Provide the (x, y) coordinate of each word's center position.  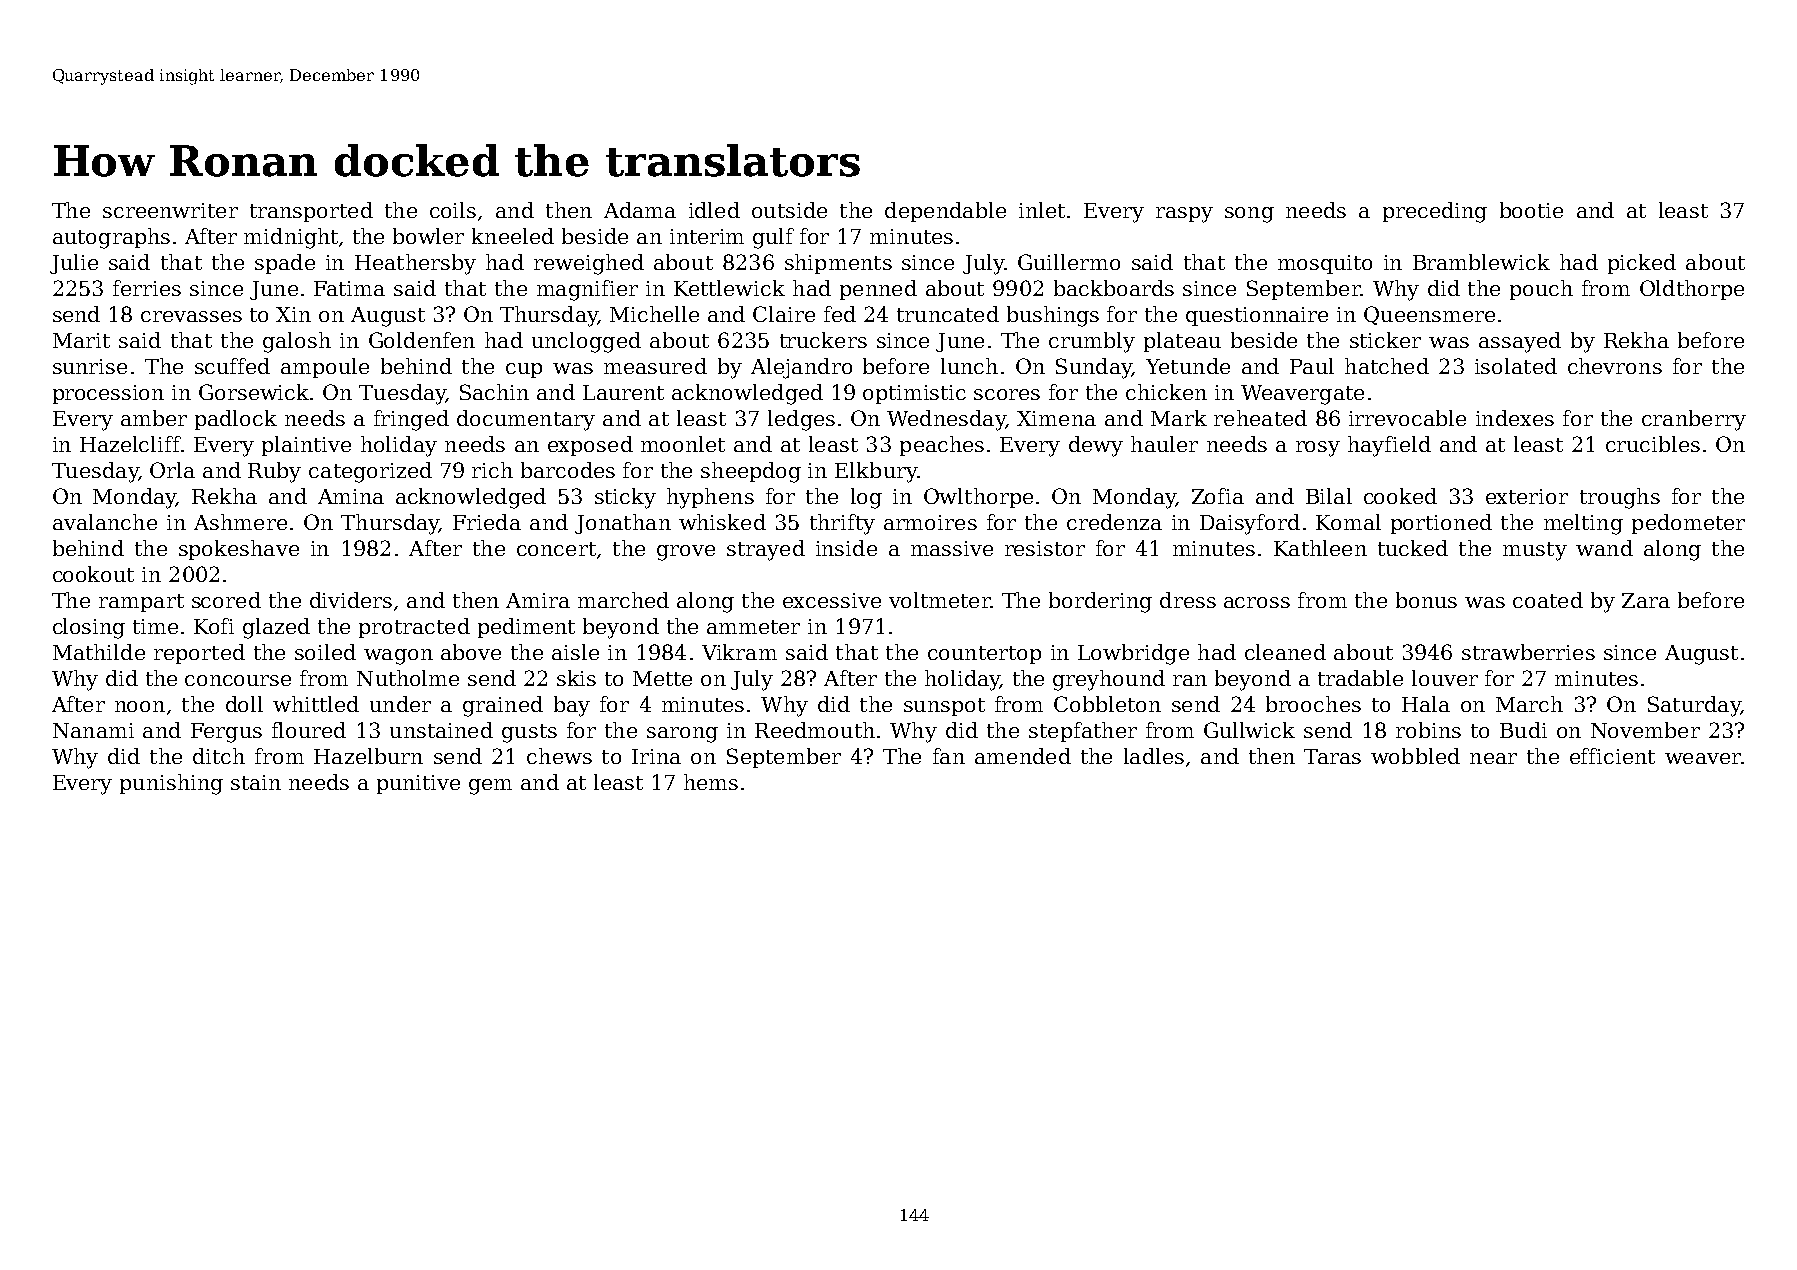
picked (1642, 264)
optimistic (914, 394)
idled (714, 210)
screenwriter (170, 210)
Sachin (494, 392)
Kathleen (1320, 548)
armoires (930, 522)
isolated (1516, 366)
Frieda (487, 522)
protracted (414, 628)
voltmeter (939, 600)
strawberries (1528, 652)
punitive (418, 784)
